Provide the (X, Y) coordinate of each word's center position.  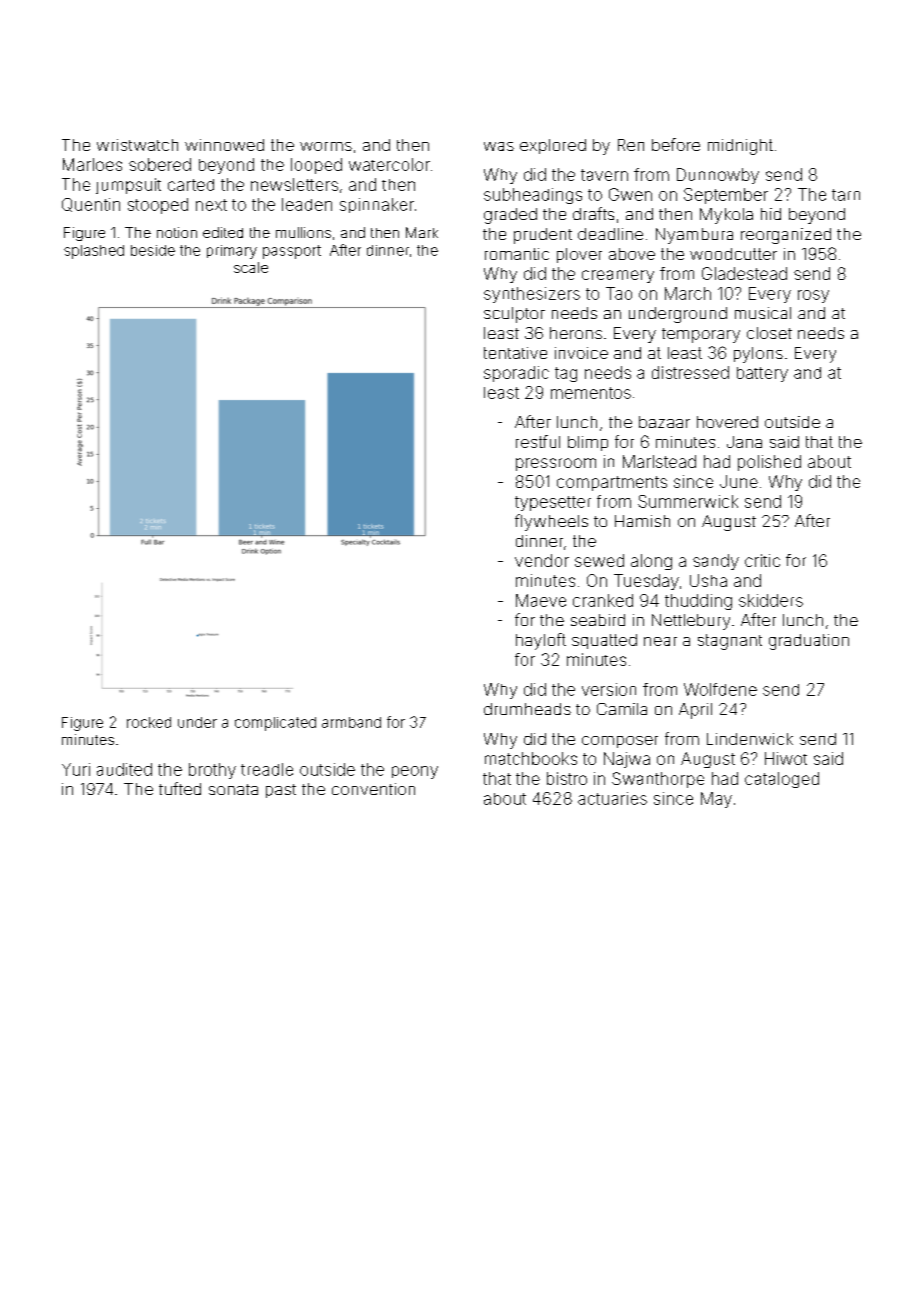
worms (326, 146)
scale (251, 267)
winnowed (224, 145)
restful (538, 441)
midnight (740, 147)
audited (124, 769)
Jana (744, 442)
